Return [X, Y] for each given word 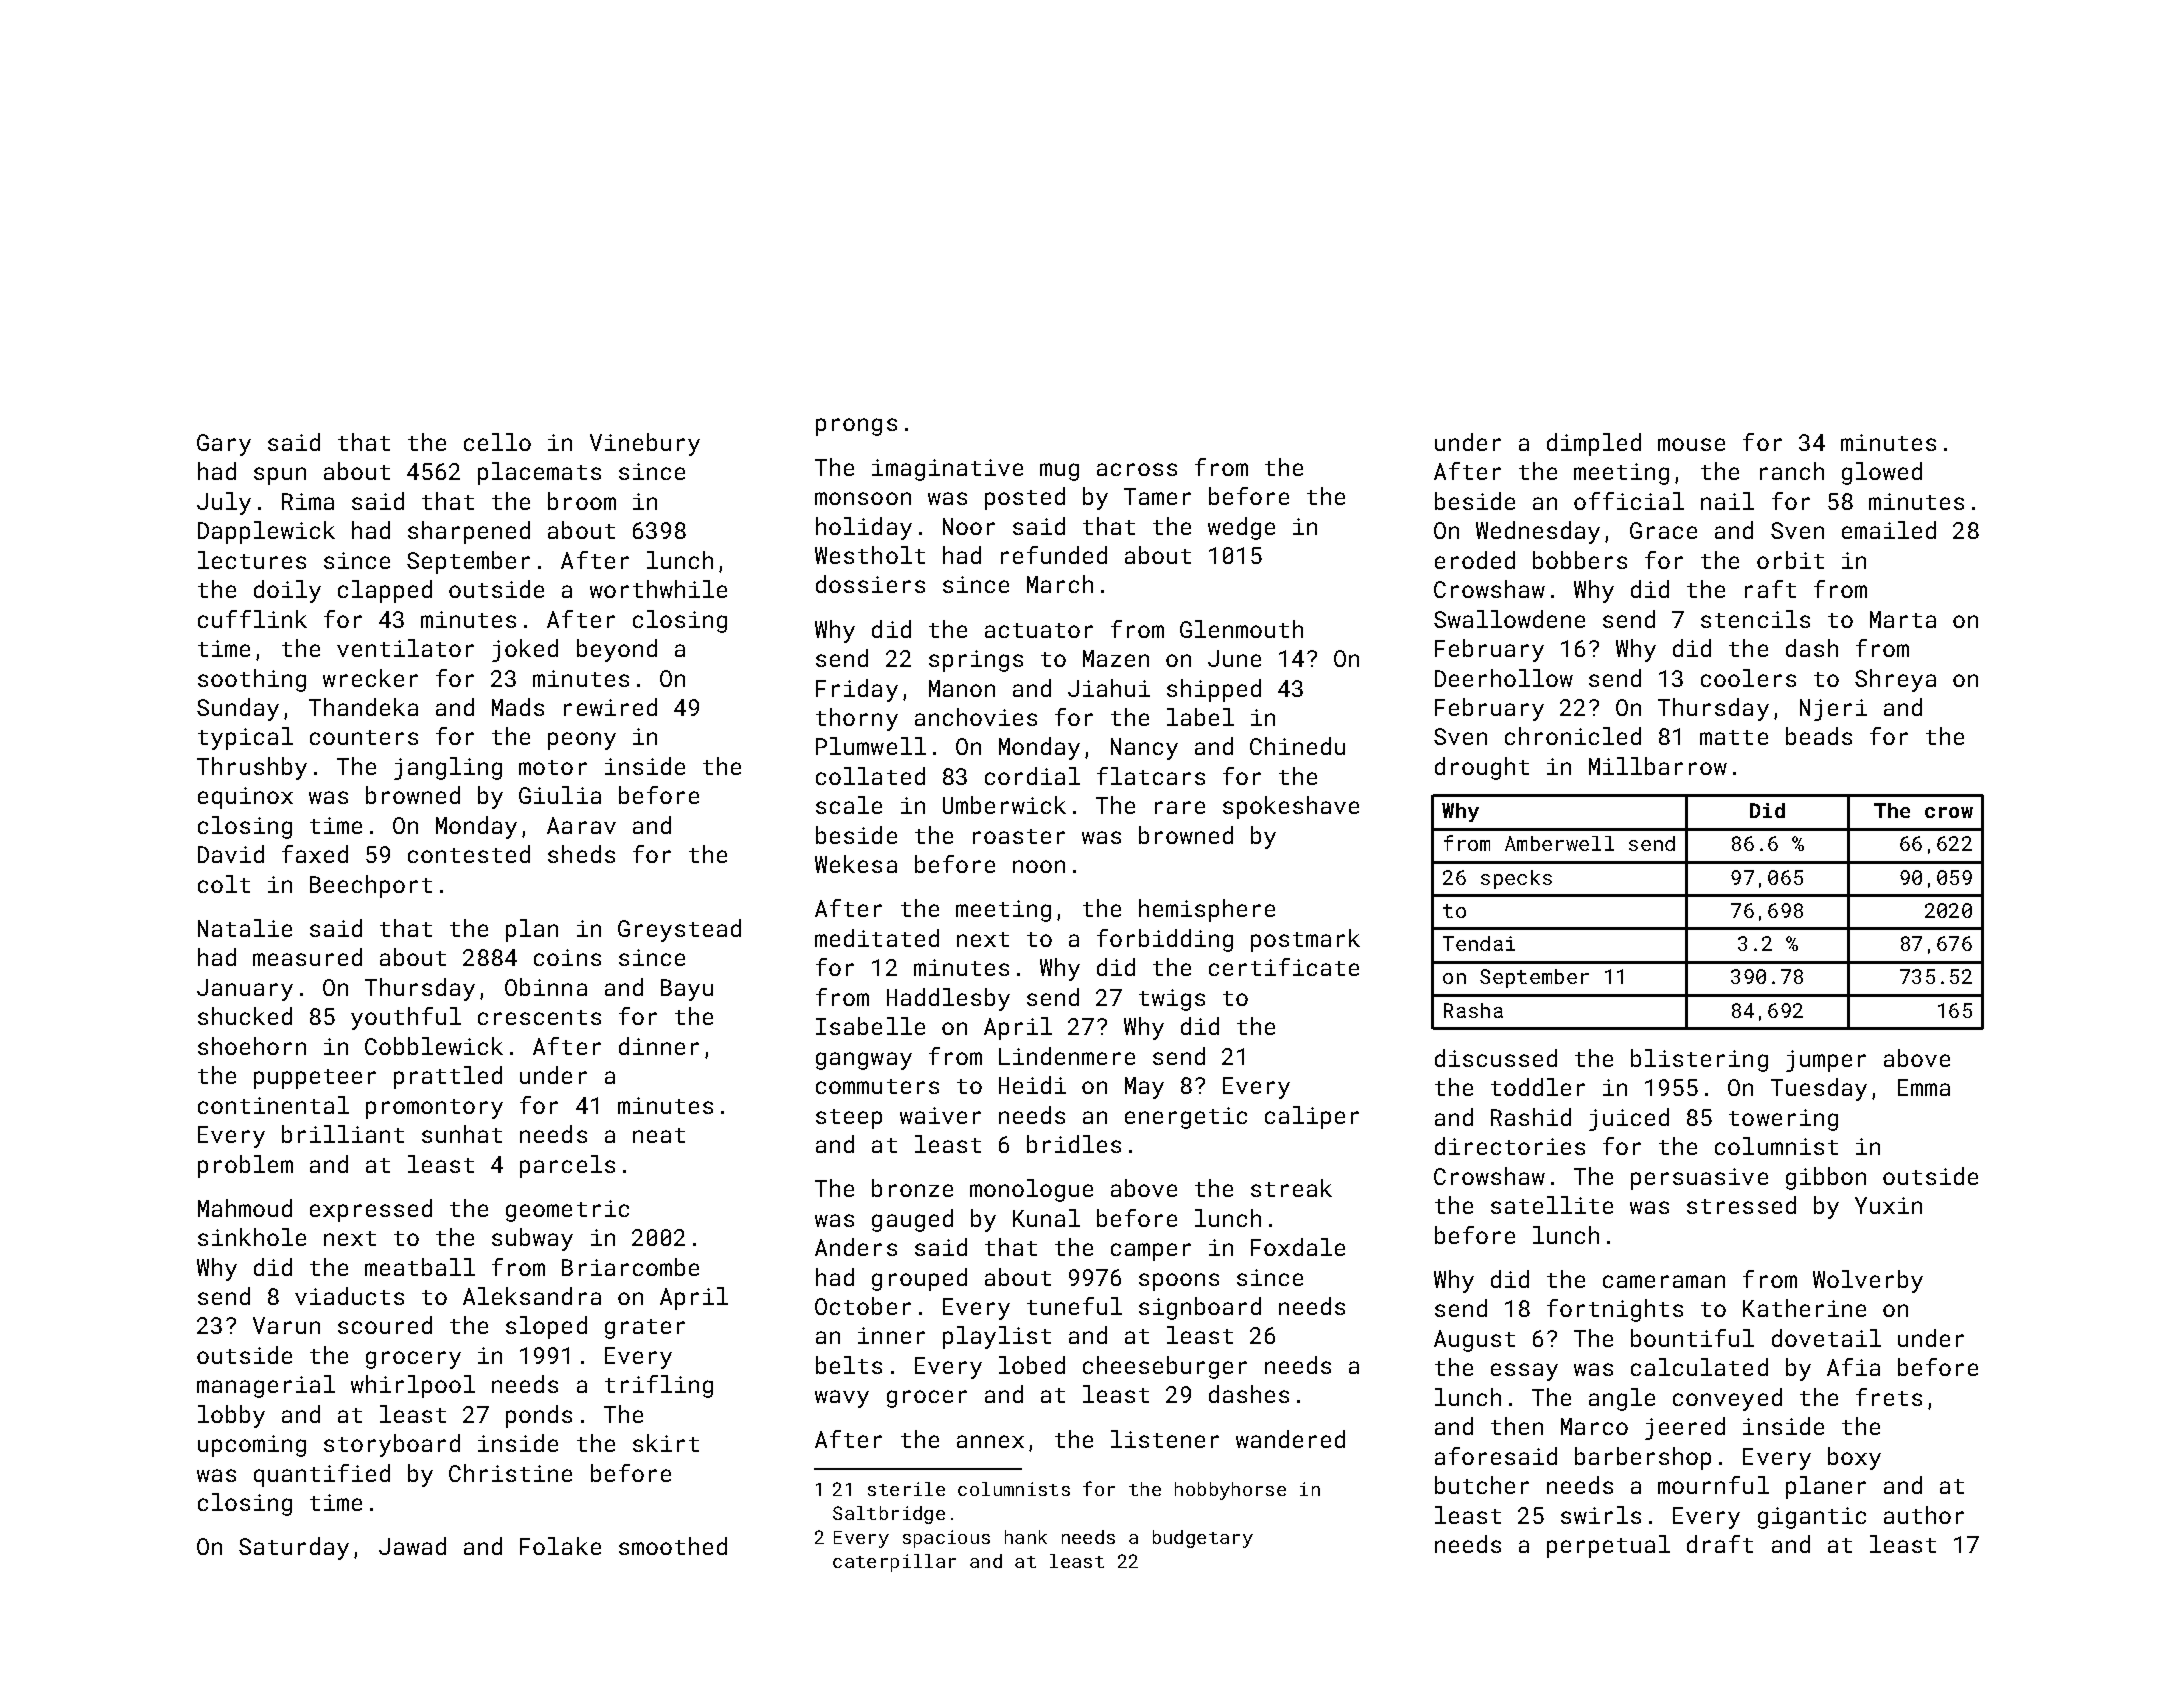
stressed [1741, 1205]
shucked [245, 1016]
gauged [912, 1220]
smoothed [673, 1546]
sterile [906, 1489]
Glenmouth [1241, 629]
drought [1482, 768]
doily [287, 591]
